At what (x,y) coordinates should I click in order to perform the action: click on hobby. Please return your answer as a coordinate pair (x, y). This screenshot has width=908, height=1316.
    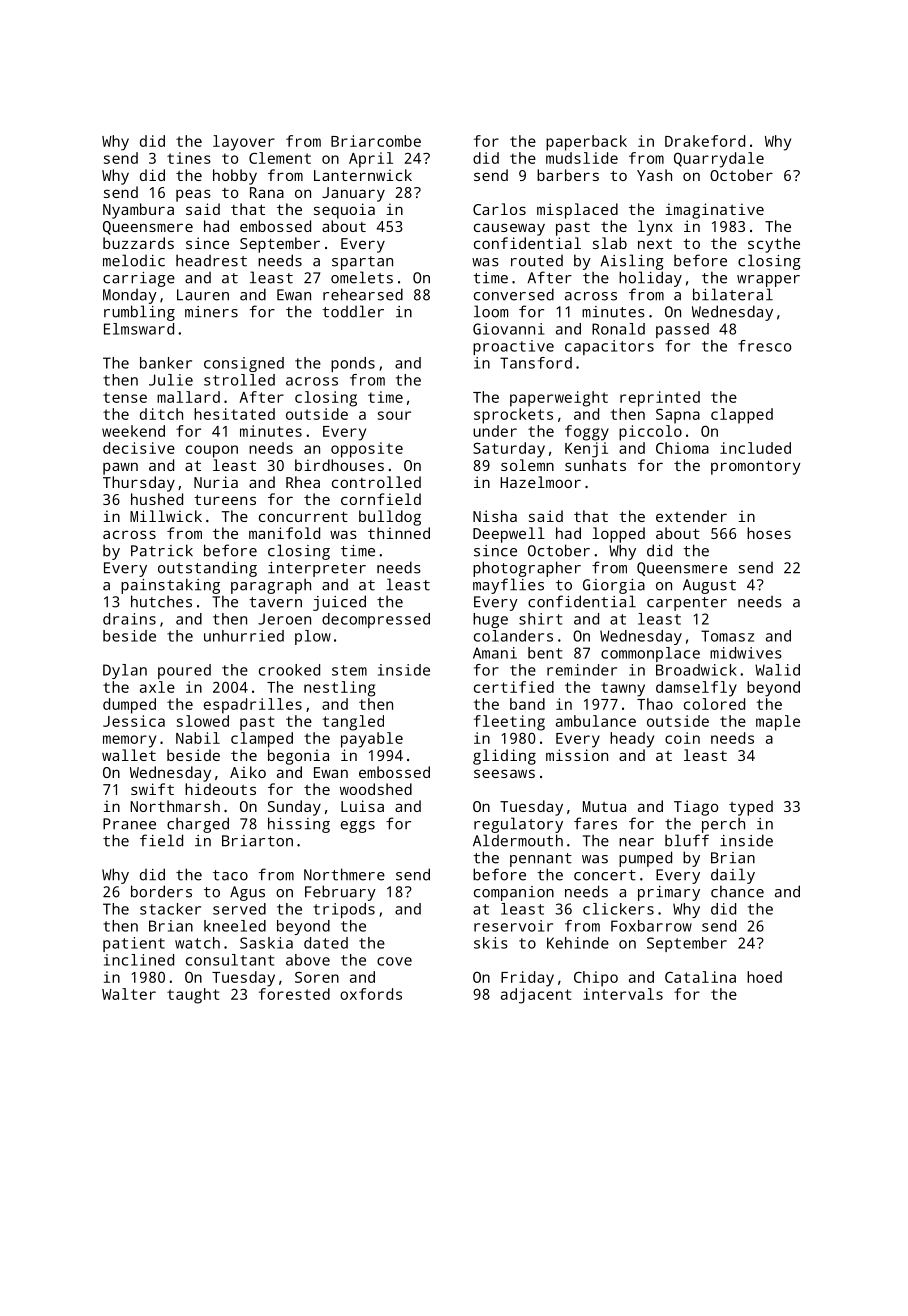
    Looking at the image, I should click on (235, 177).
